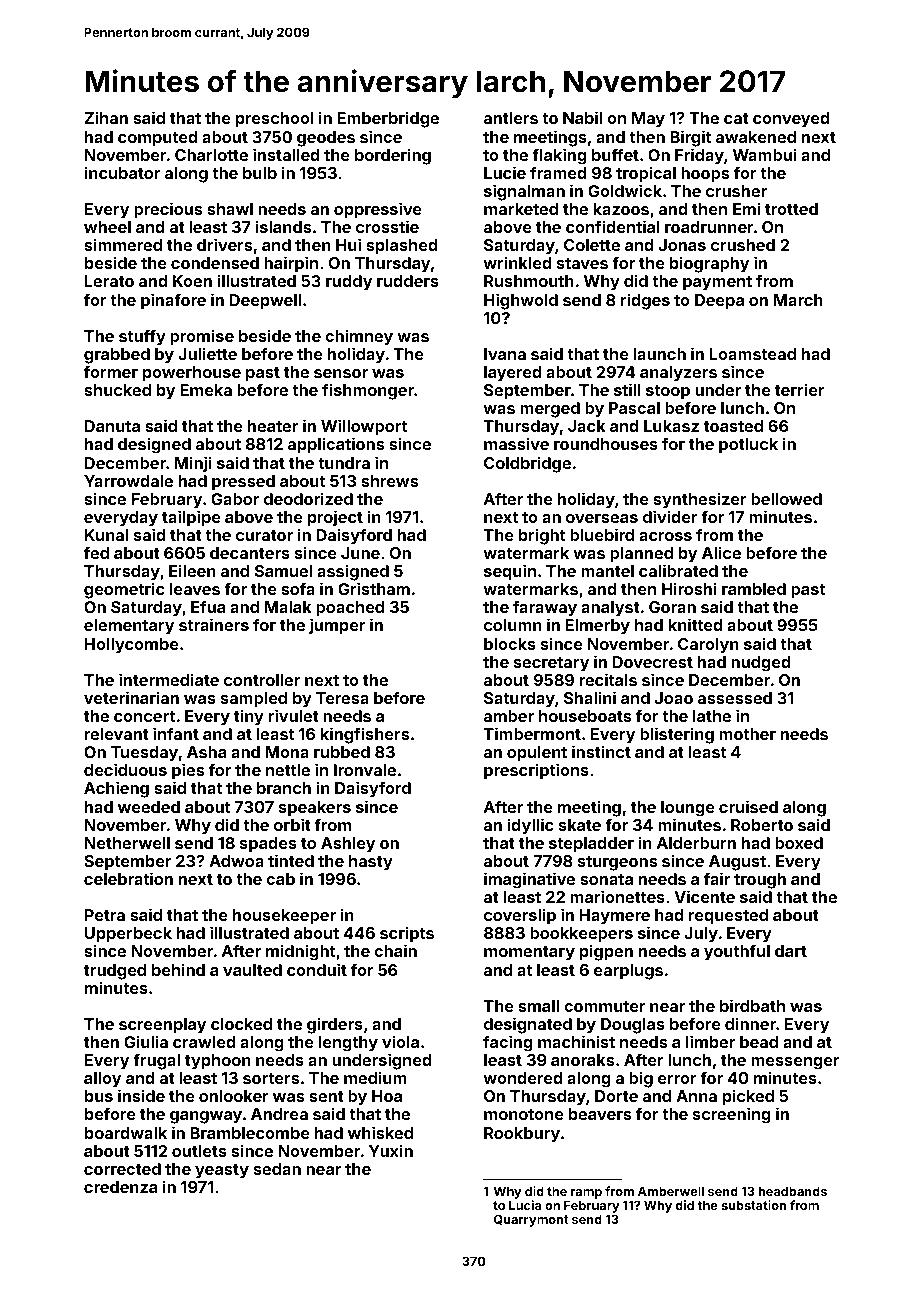  Describe the element at coordinates (277, 1169) in the screenshot. I see `sedan` at that location.
